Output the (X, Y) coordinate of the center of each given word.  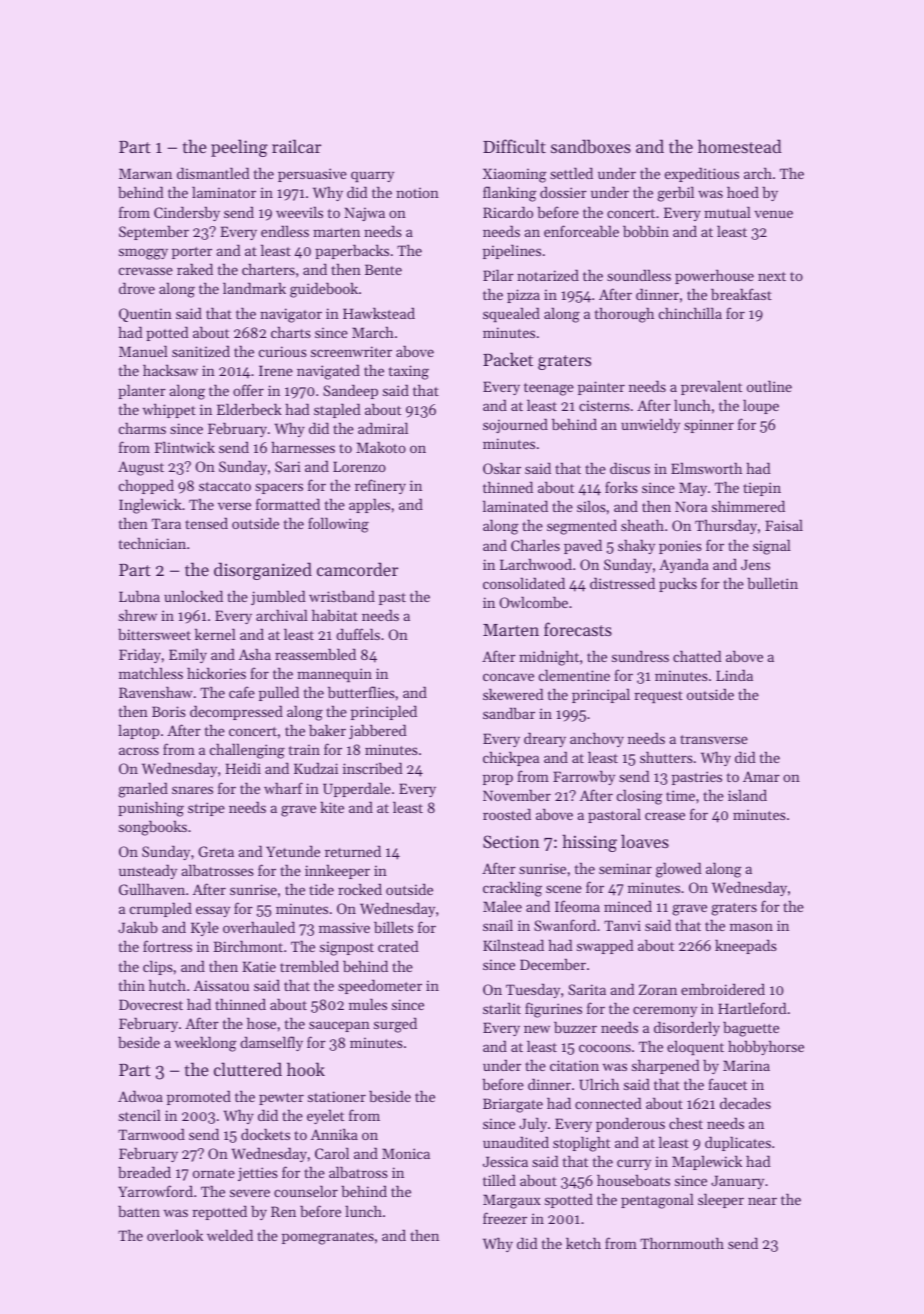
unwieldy (650, 425)
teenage (549, 389)
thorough (624, 315)
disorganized (263, 571)
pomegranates (328, 1238)
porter (192, 253)
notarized (548, 275)
